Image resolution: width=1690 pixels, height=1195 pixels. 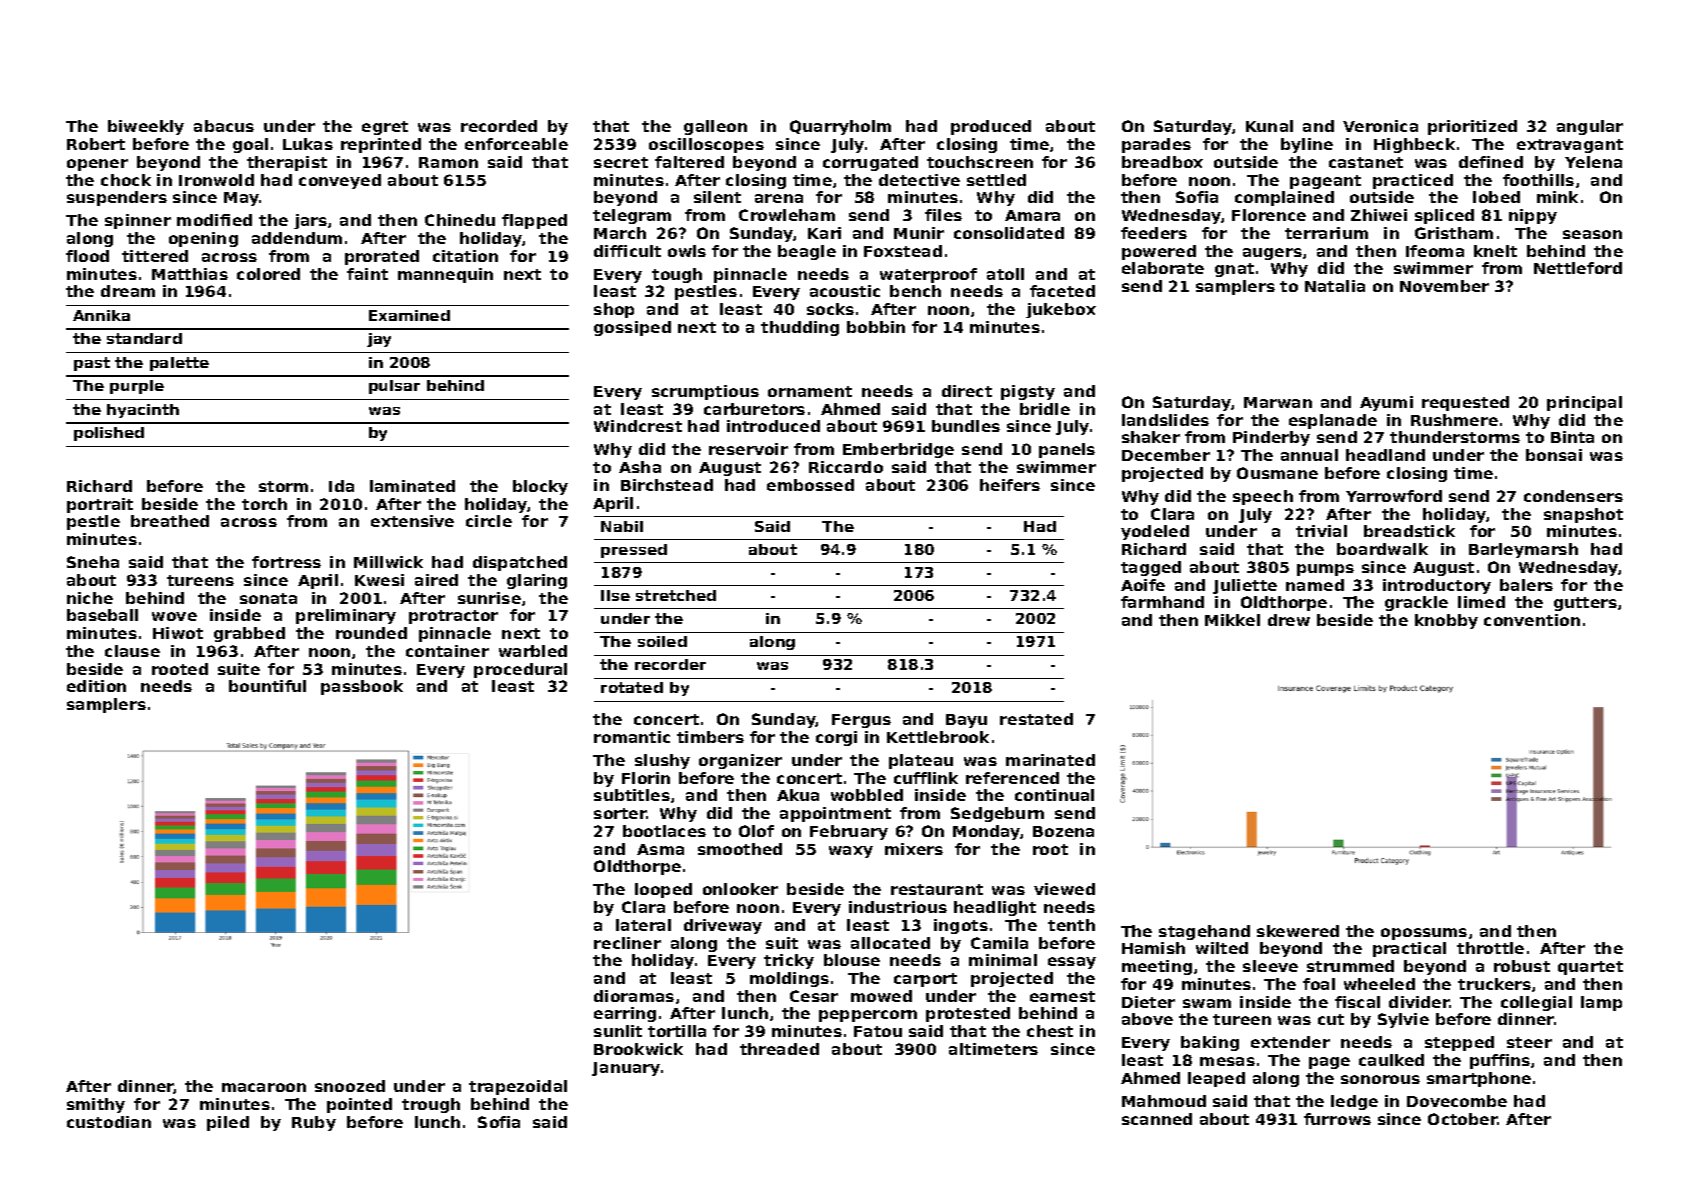 What do you see at coordinates (1143, 585) in the screenshot?
I see `Aoife` at bounding box center [1143, 585].
